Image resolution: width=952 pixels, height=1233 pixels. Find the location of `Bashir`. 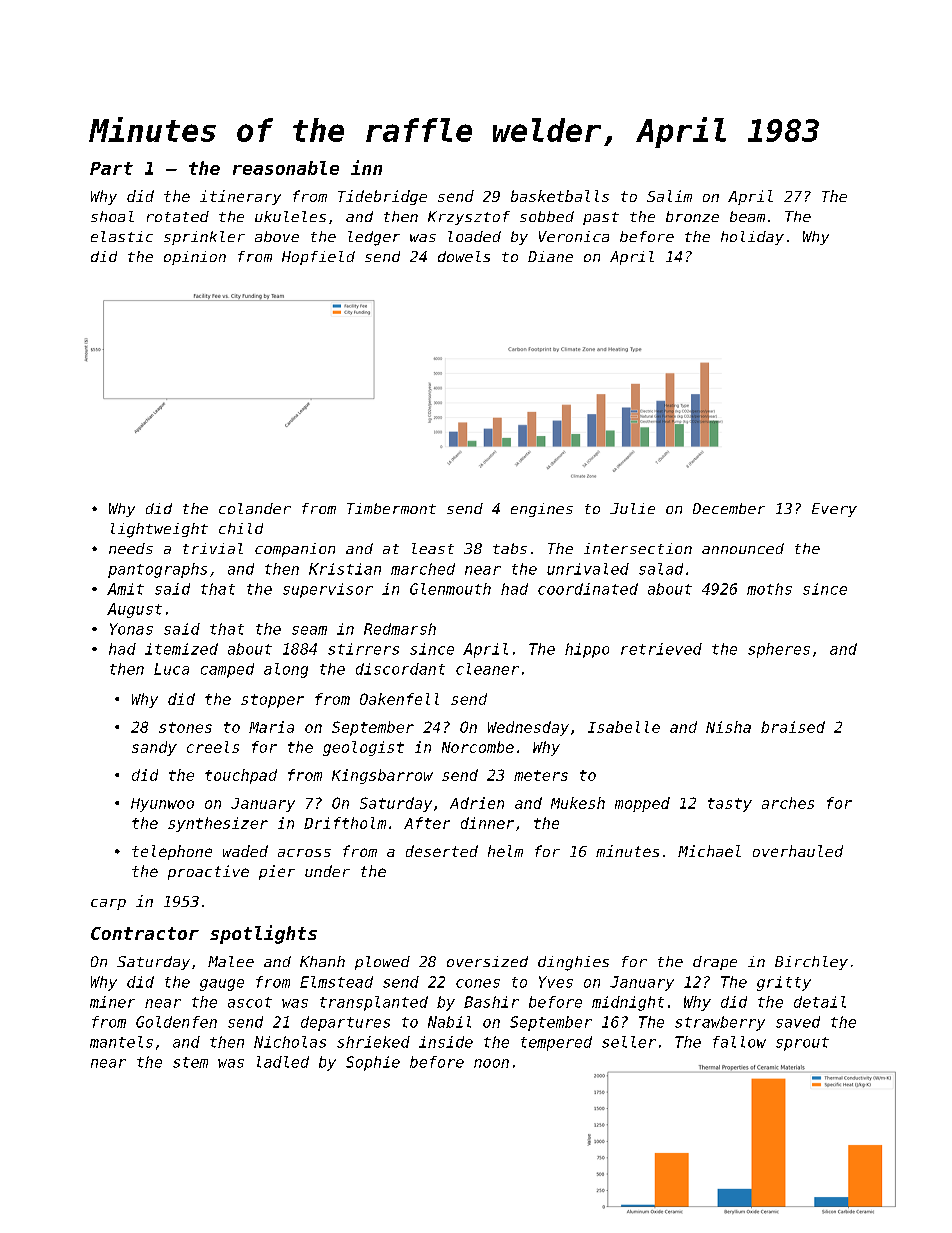

Bashir is located at coordinates (491, 1002).
